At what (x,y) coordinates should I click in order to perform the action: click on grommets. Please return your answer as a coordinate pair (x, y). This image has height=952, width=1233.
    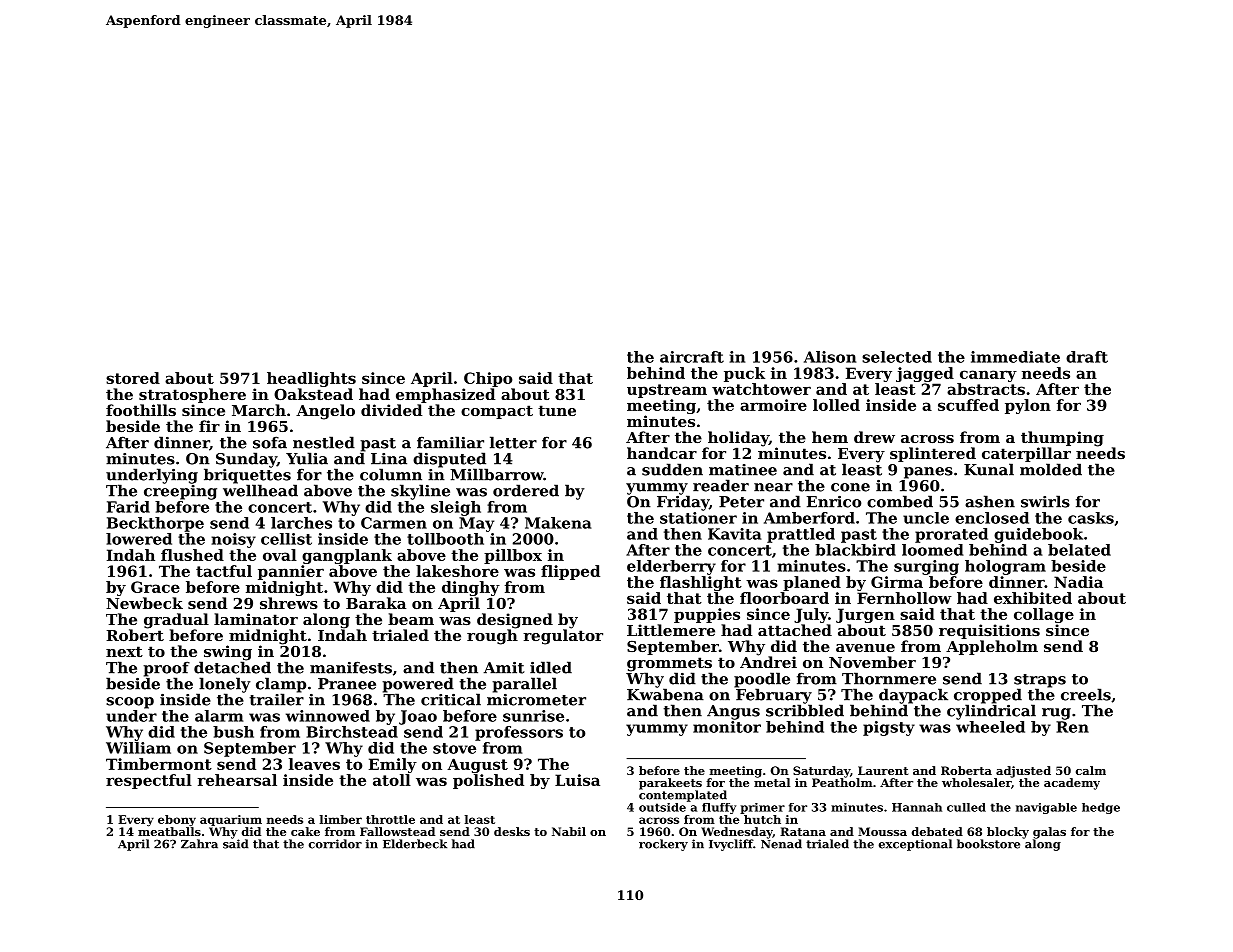
    Looking at the image, I should click on (669, 664).
